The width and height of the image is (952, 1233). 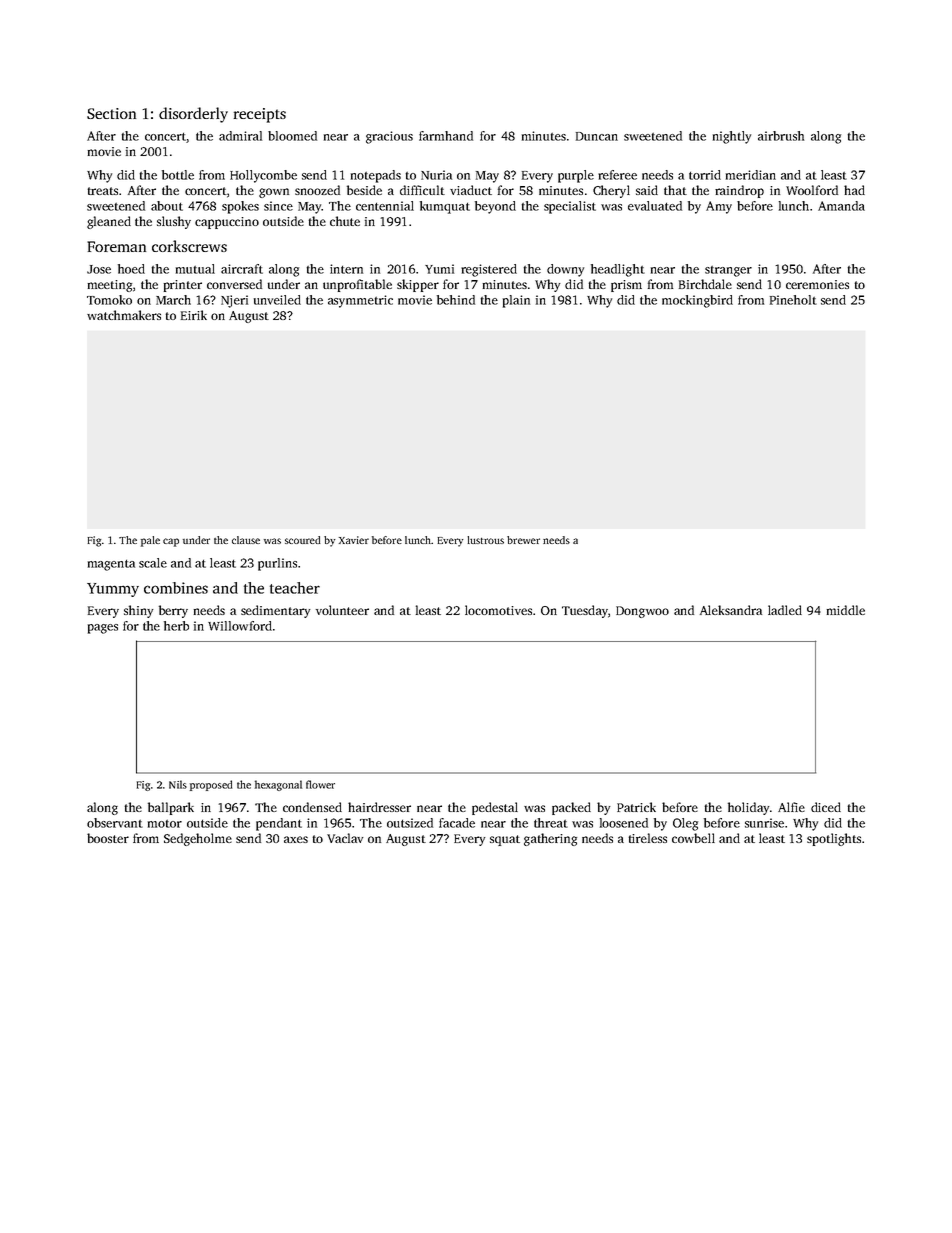 What do you see at coordinates (389, 137) in the image?
I see `gracious` at bounding box center [389, 137].
